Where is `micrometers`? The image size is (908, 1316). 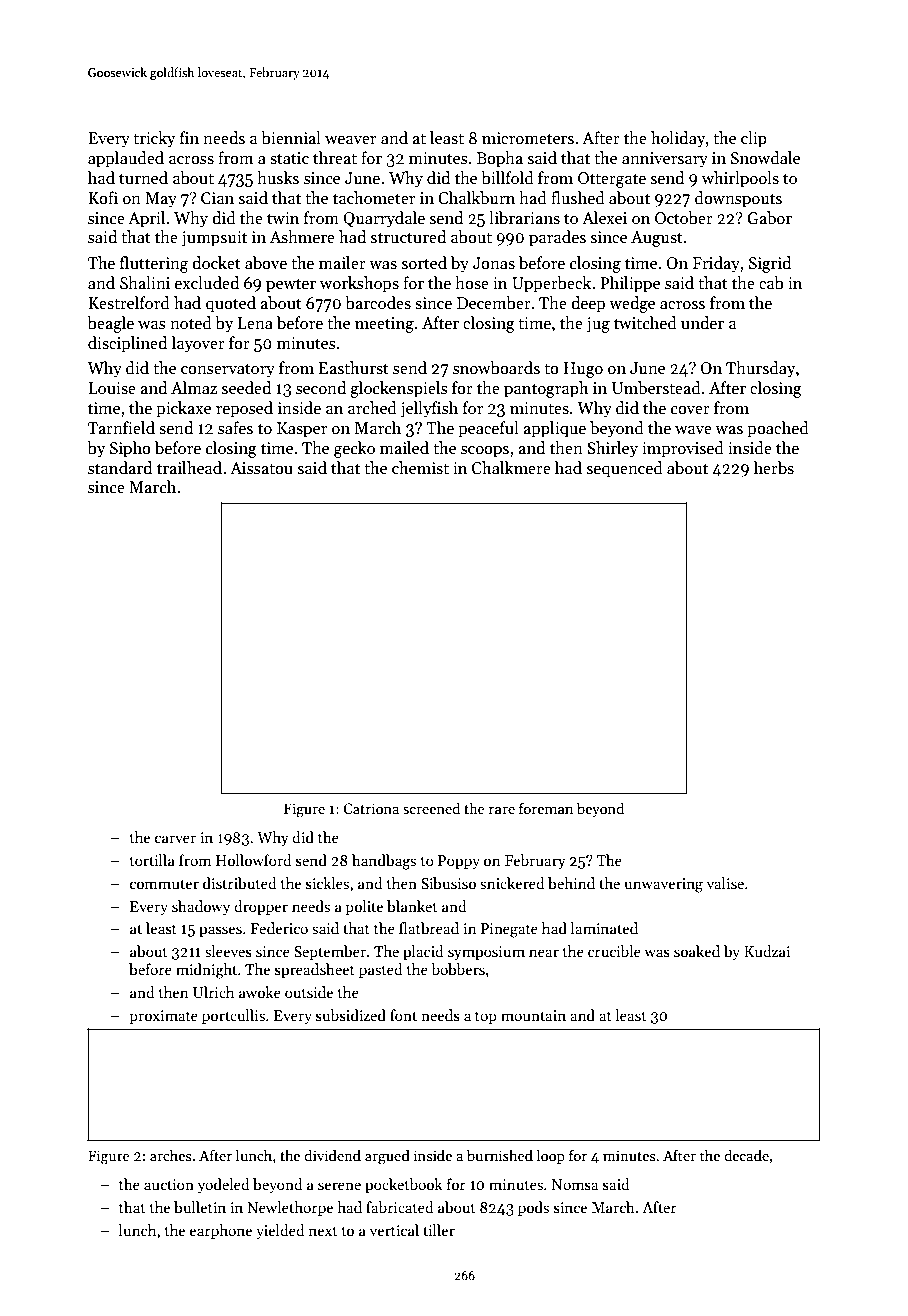 micrometers is located at coordinates (528, 138).
